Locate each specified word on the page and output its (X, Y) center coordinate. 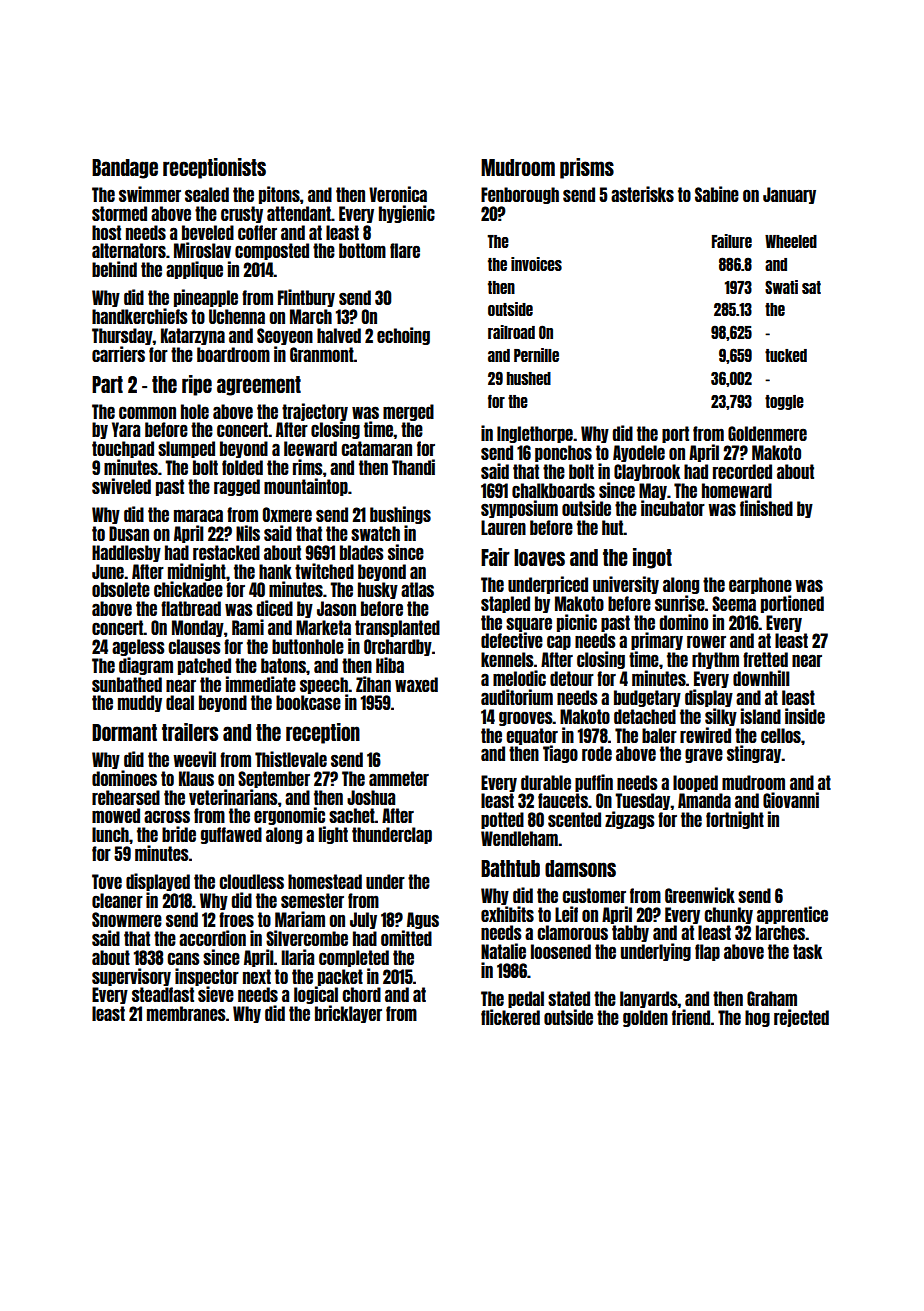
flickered (510, 1017)
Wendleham (519, 838)
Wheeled (791, 241)
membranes (186, 1013)
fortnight (735, 820)
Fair (495, 557)
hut (613, 527)
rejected (801, 1018)
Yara (126, 429)
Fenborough (520, 195)
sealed (207, 194)
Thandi (413, 467)
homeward (737, 490)
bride (179, 834)
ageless (138, 647)
